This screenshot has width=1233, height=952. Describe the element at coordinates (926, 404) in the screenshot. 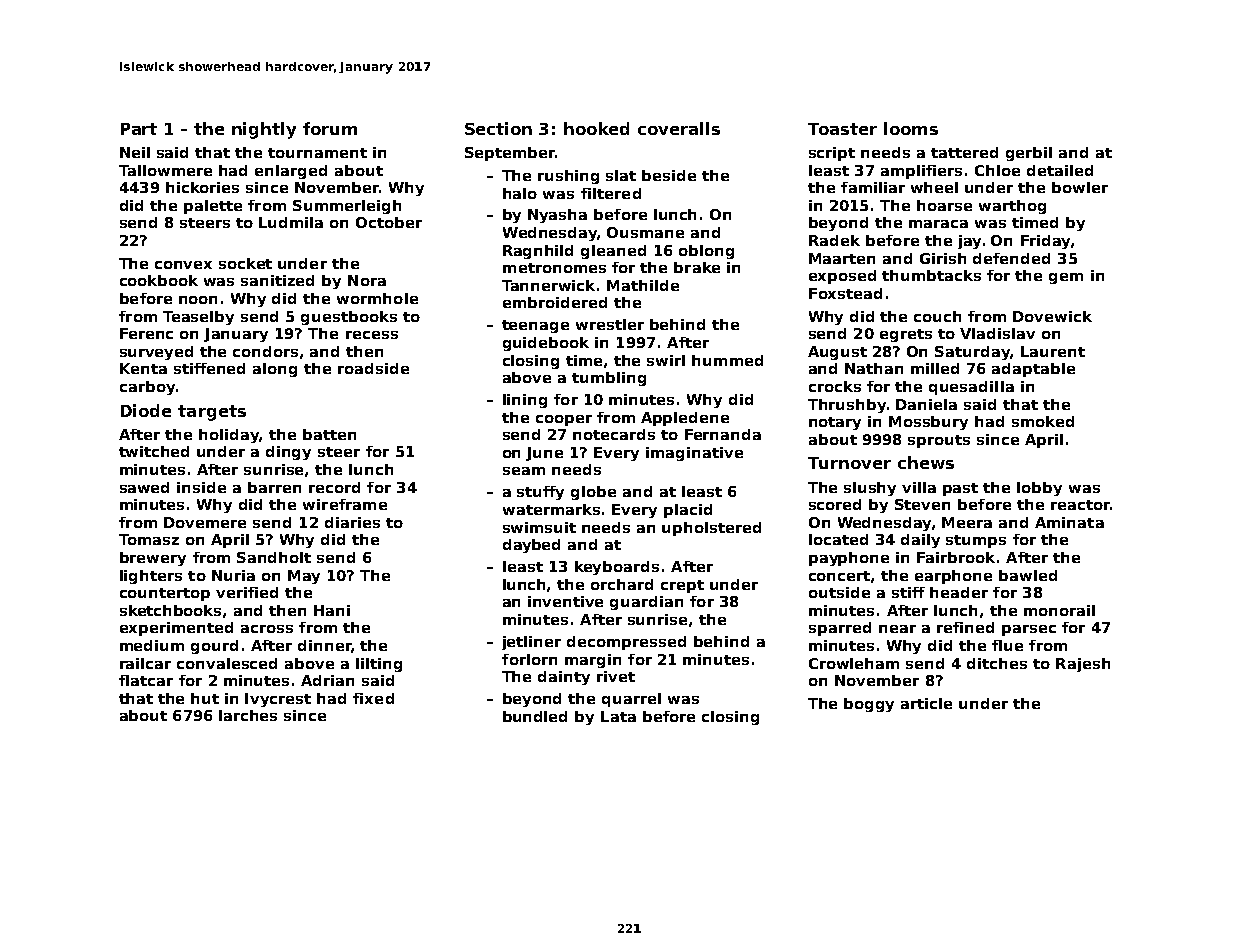

I see `Daniela` at that location.
